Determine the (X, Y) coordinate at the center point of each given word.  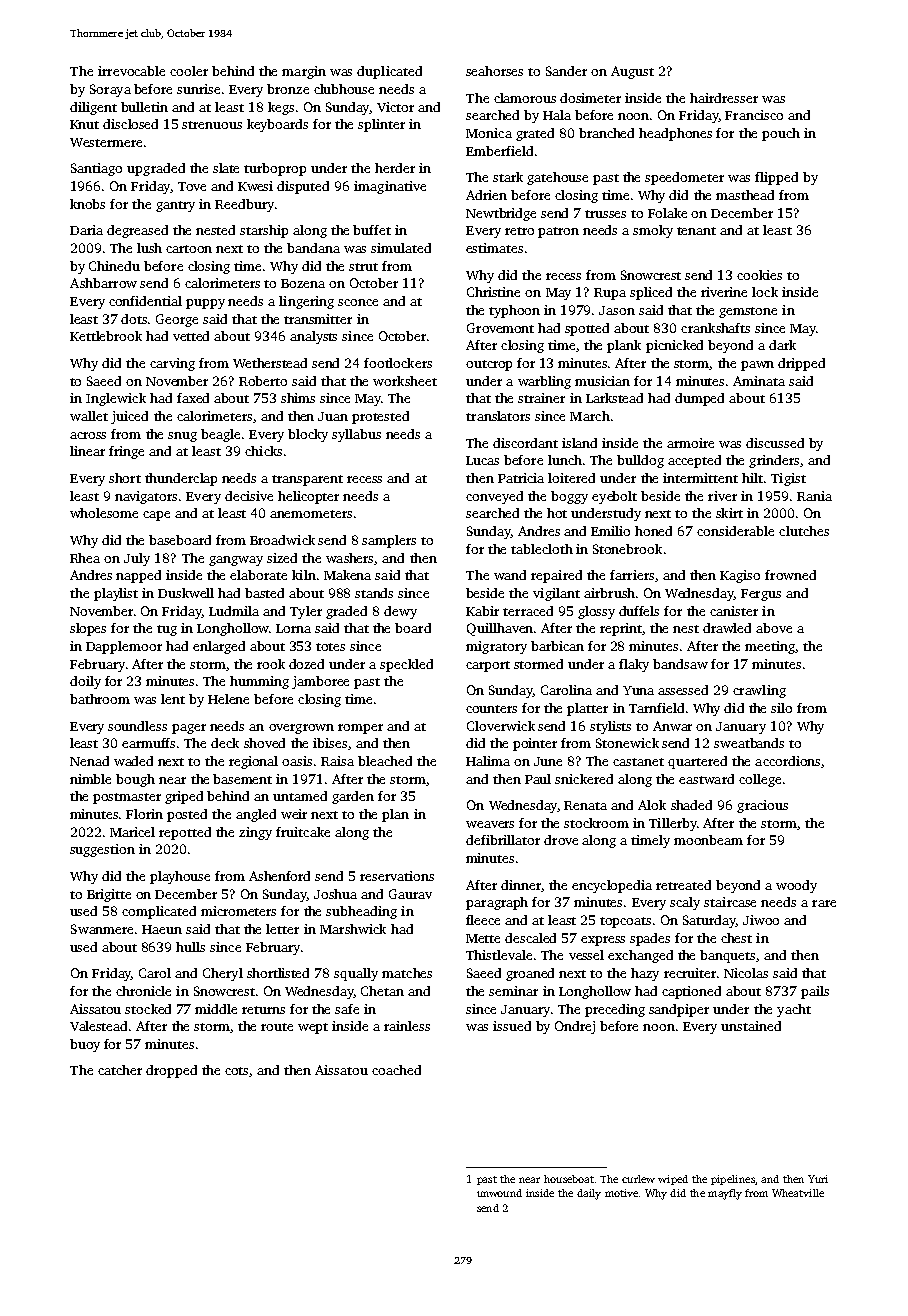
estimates (494, 248)
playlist (116, 594)
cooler (189, 71)
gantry (175, 206)
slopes (88, 629)
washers (350, 559)
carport (488, 666)
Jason (617, 310)
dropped (171, 1071)
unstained (751, 1026)
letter (282, 929)
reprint (621, 629)
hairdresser (724, 98)
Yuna (638, 690)
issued (512, 1026)
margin (304, 72)
